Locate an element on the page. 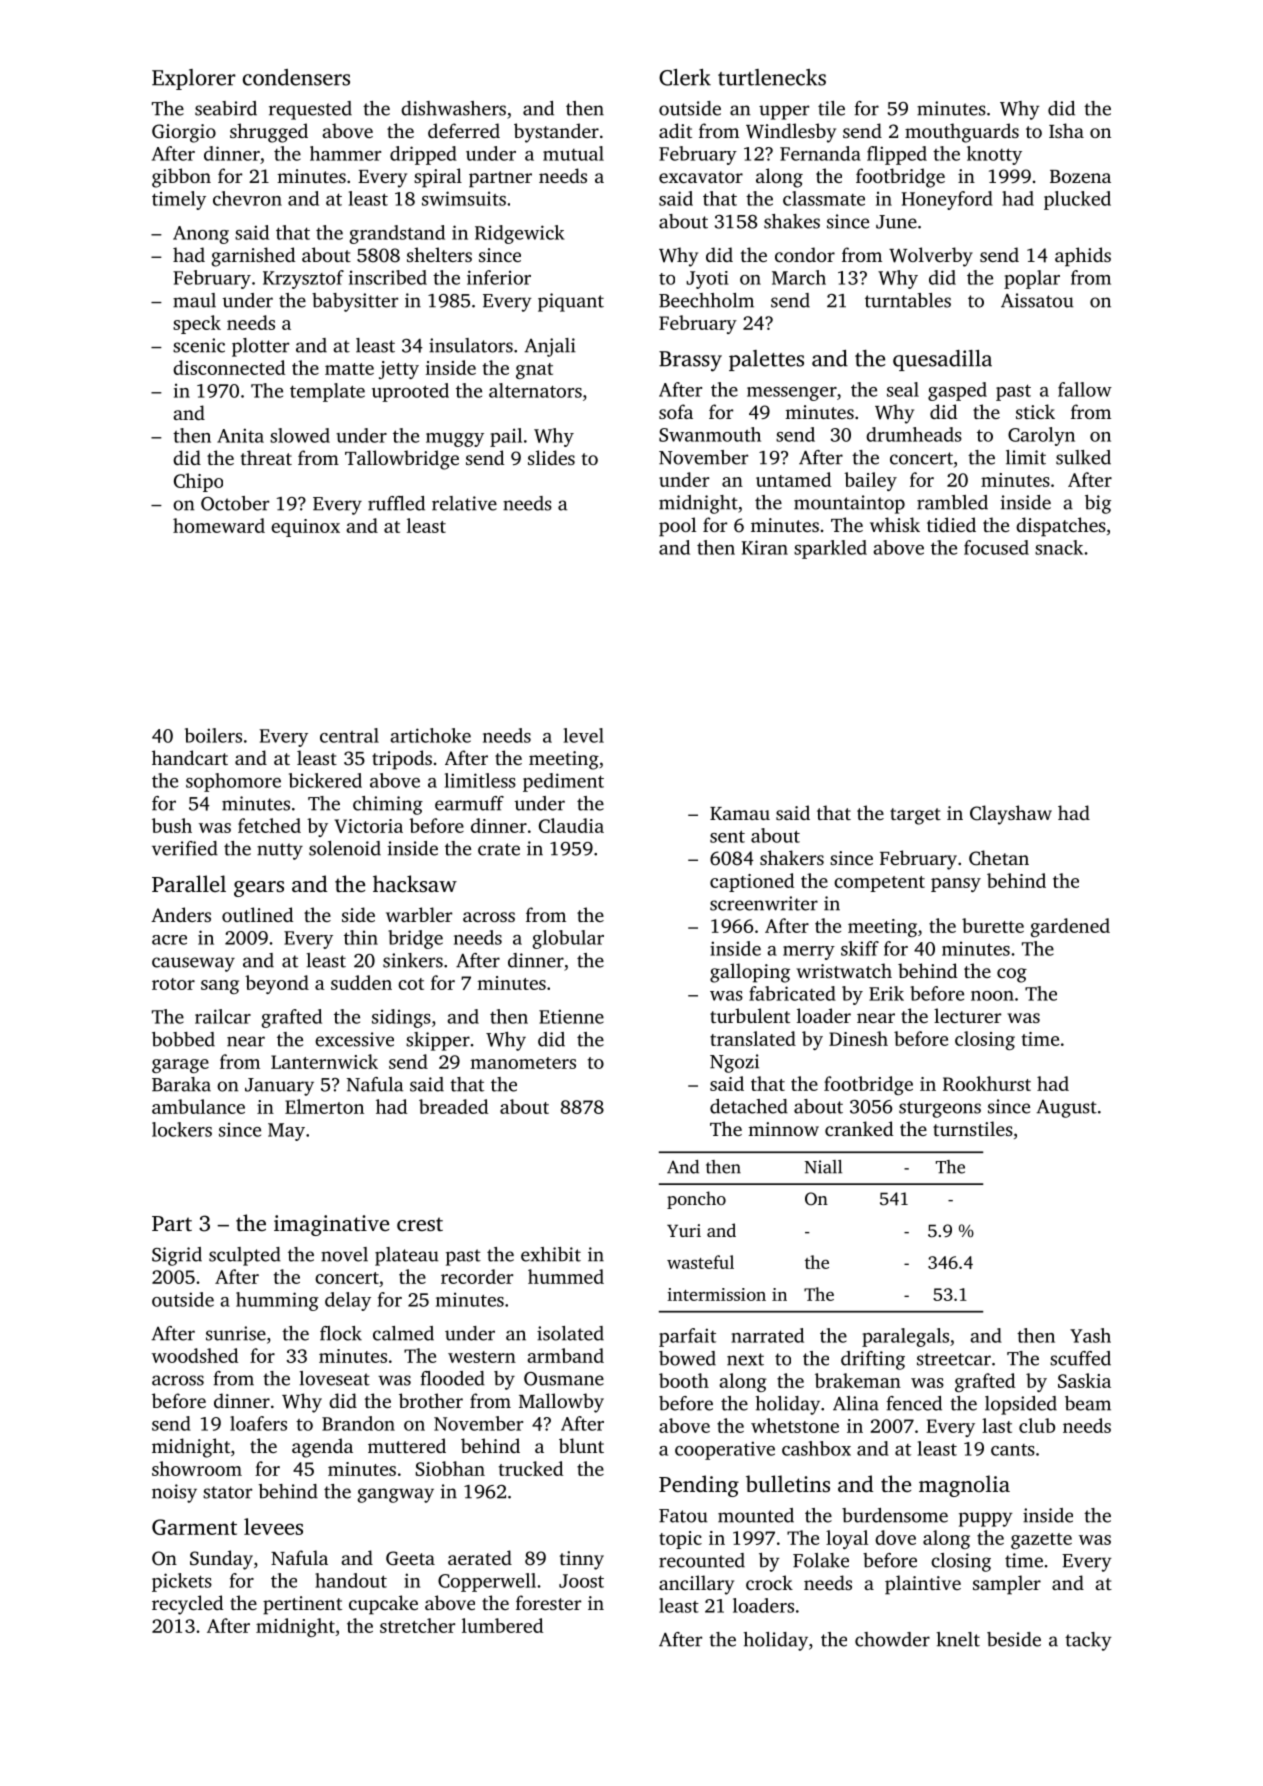 Image resolution: width=1263 pixels, height=1786 pixels. lumbered is located at coordinates (502, 1625).
